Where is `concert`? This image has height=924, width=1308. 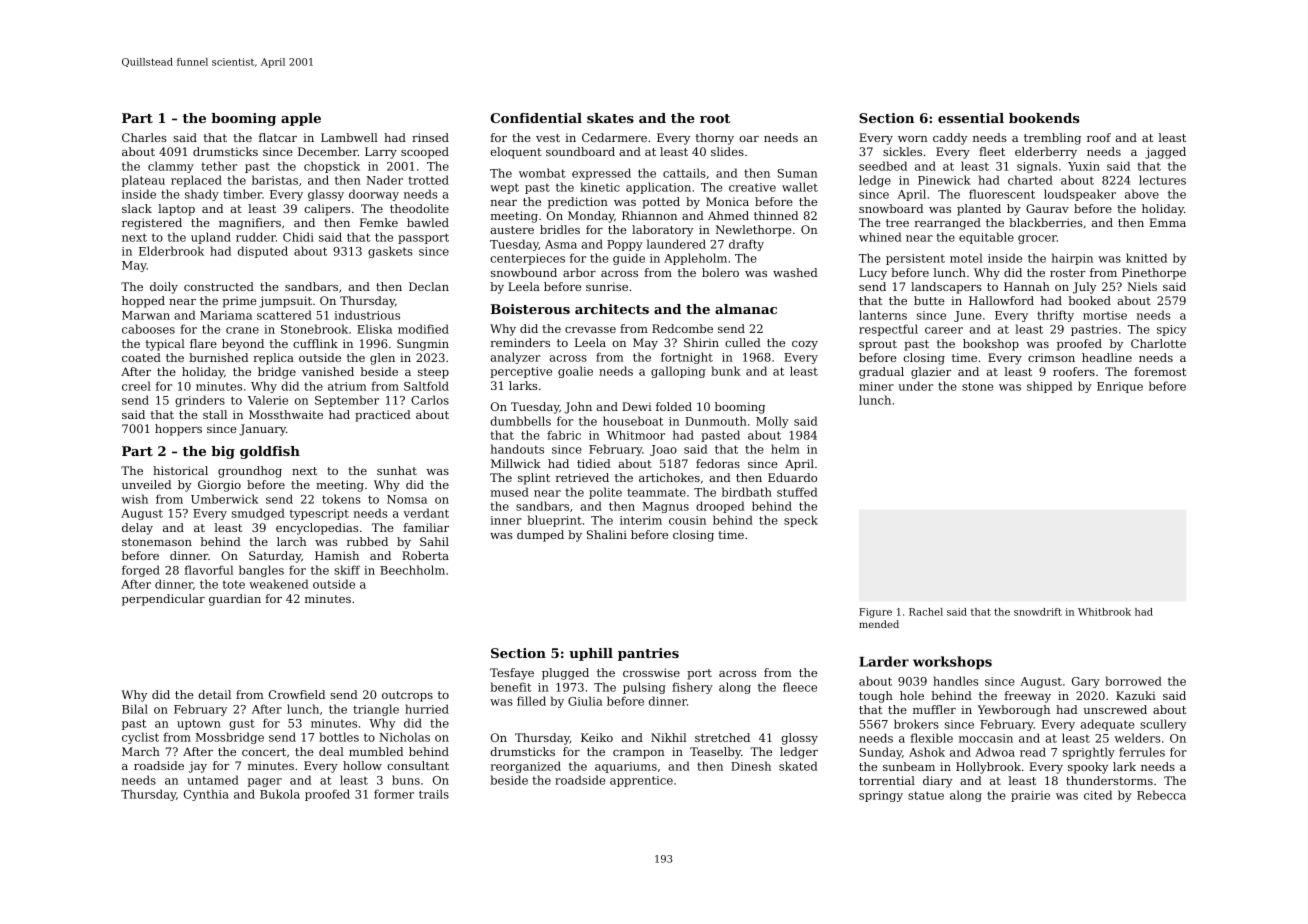 concert is located at coordinates (264, 752).
